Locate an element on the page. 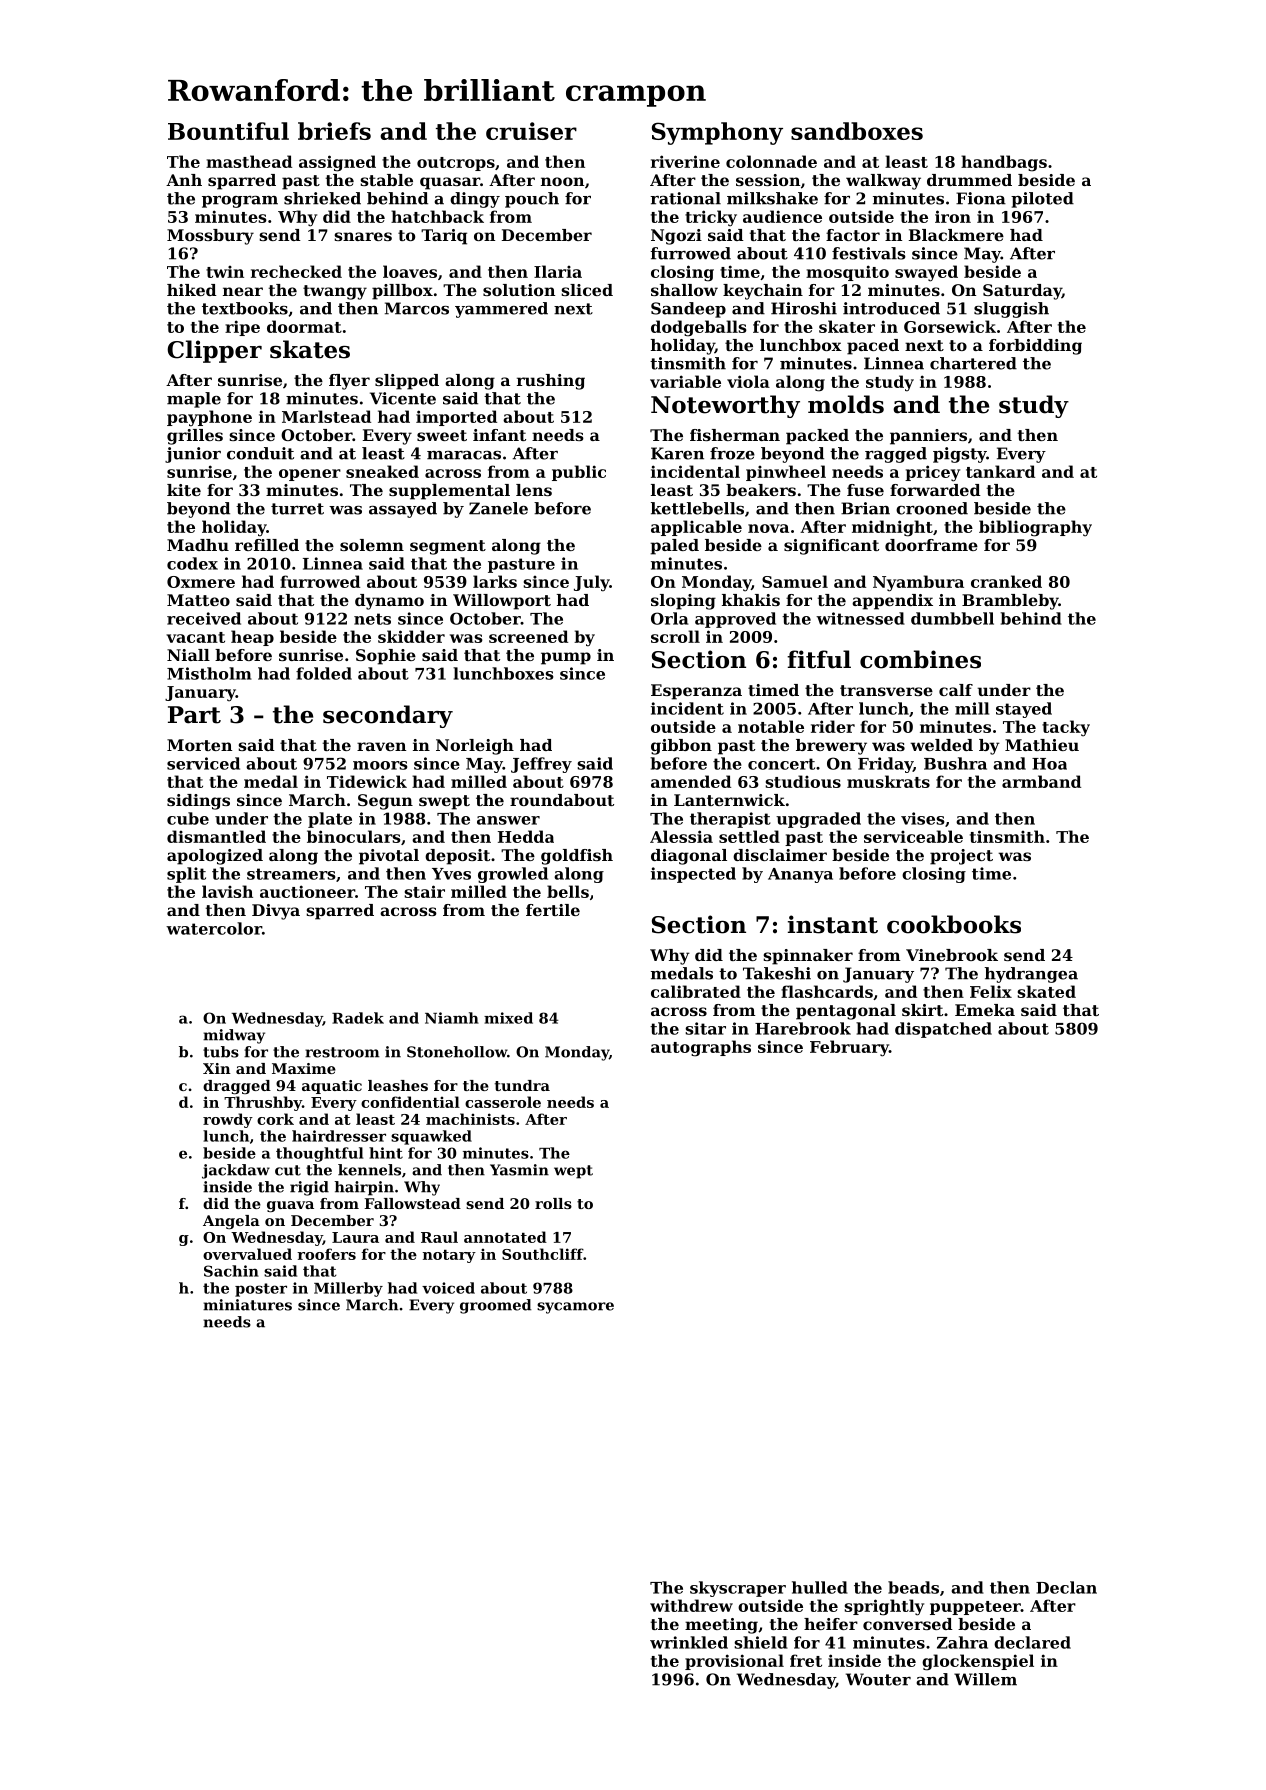 The height and width of the document is (1790, 1266). project is located at coordinates (961, 857).
